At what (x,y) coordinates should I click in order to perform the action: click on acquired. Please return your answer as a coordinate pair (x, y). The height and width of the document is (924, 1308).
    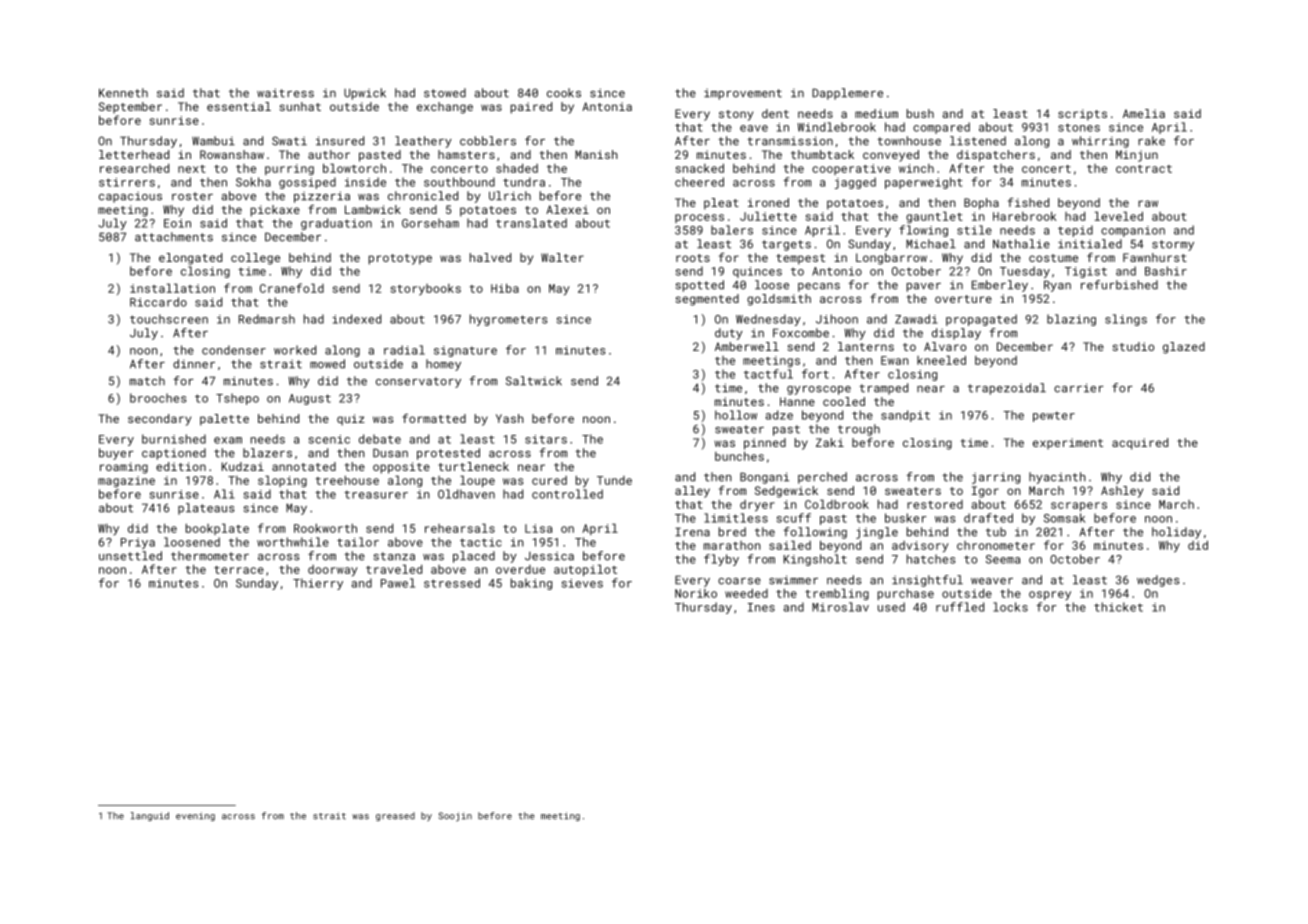
    Looking at the image, I should click on (1140, 444).
